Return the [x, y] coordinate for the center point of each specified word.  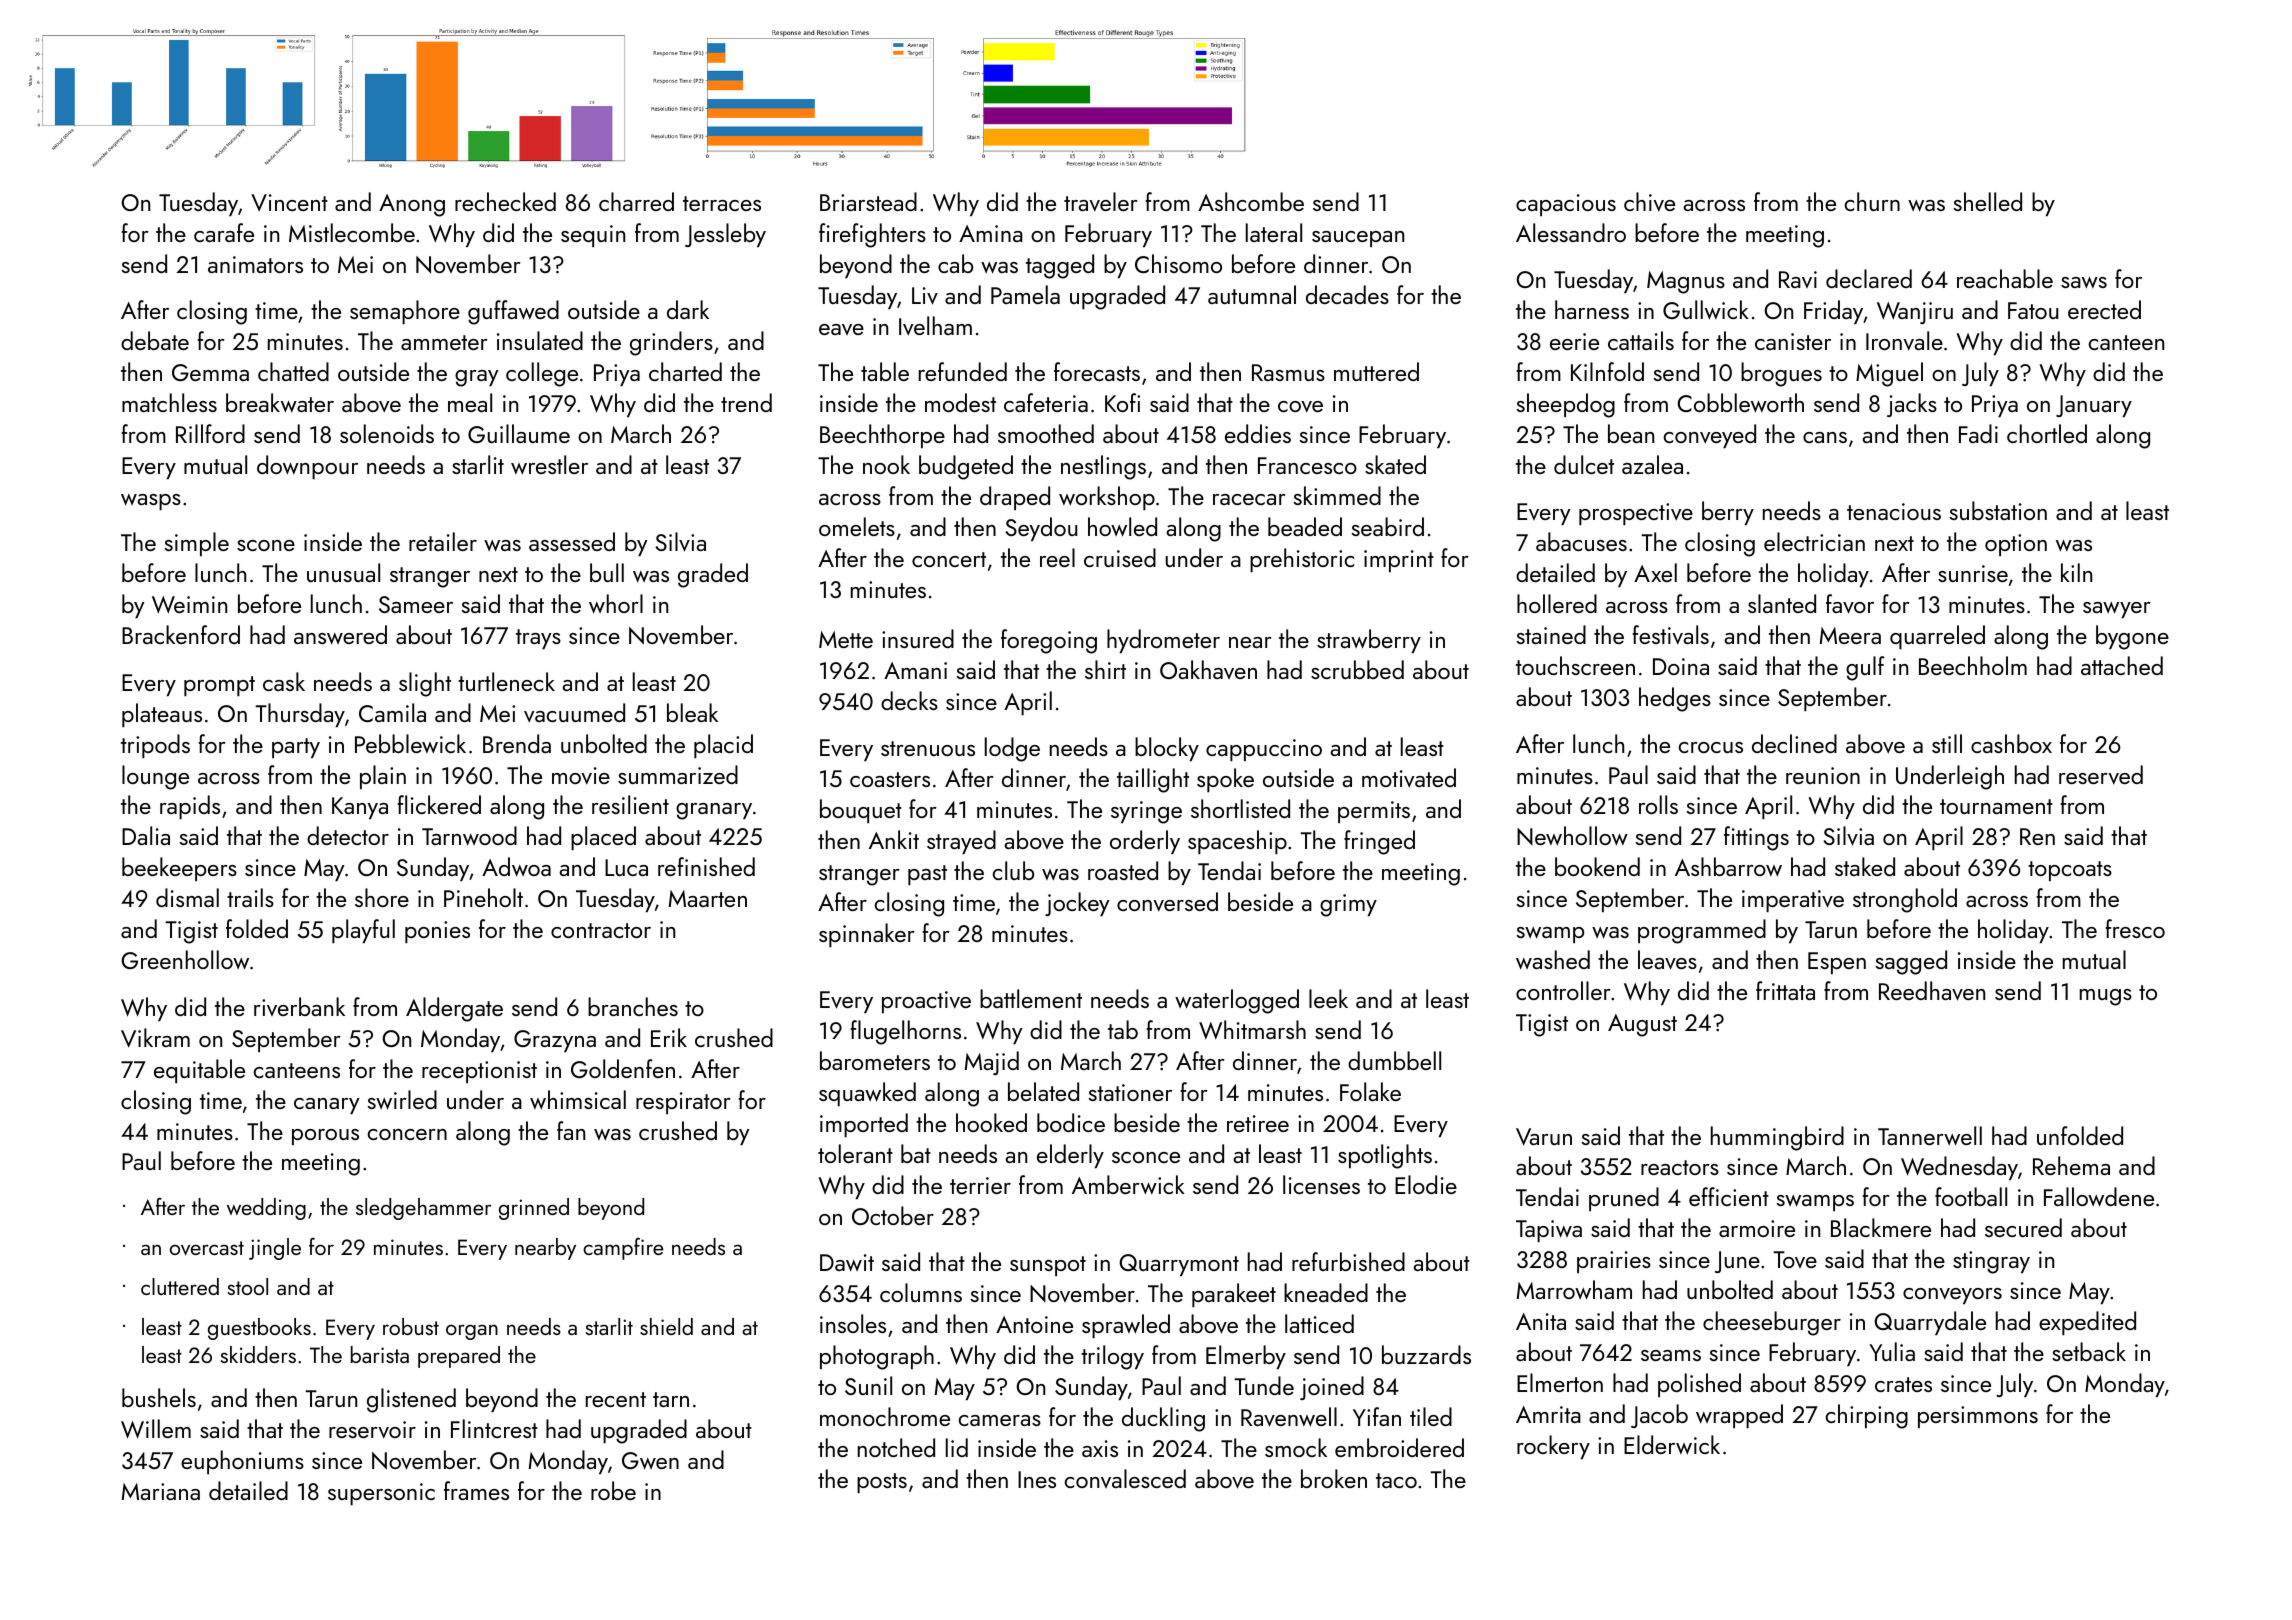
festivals [1670, 635]
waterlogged [1237, 1001]
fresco [2135, 928]
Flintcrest [494, 1428]
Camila [392, 712]
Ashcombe [1251, 201]
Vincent [289, 202]
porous [325, 1137]
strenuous [928, 748]
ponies [437, 932]
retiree [1258, 1123]
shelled [1988, 201]
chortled [2047, 433]
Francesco [1307, 465]
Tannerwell [1930, 1136]
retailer [443, 541]
